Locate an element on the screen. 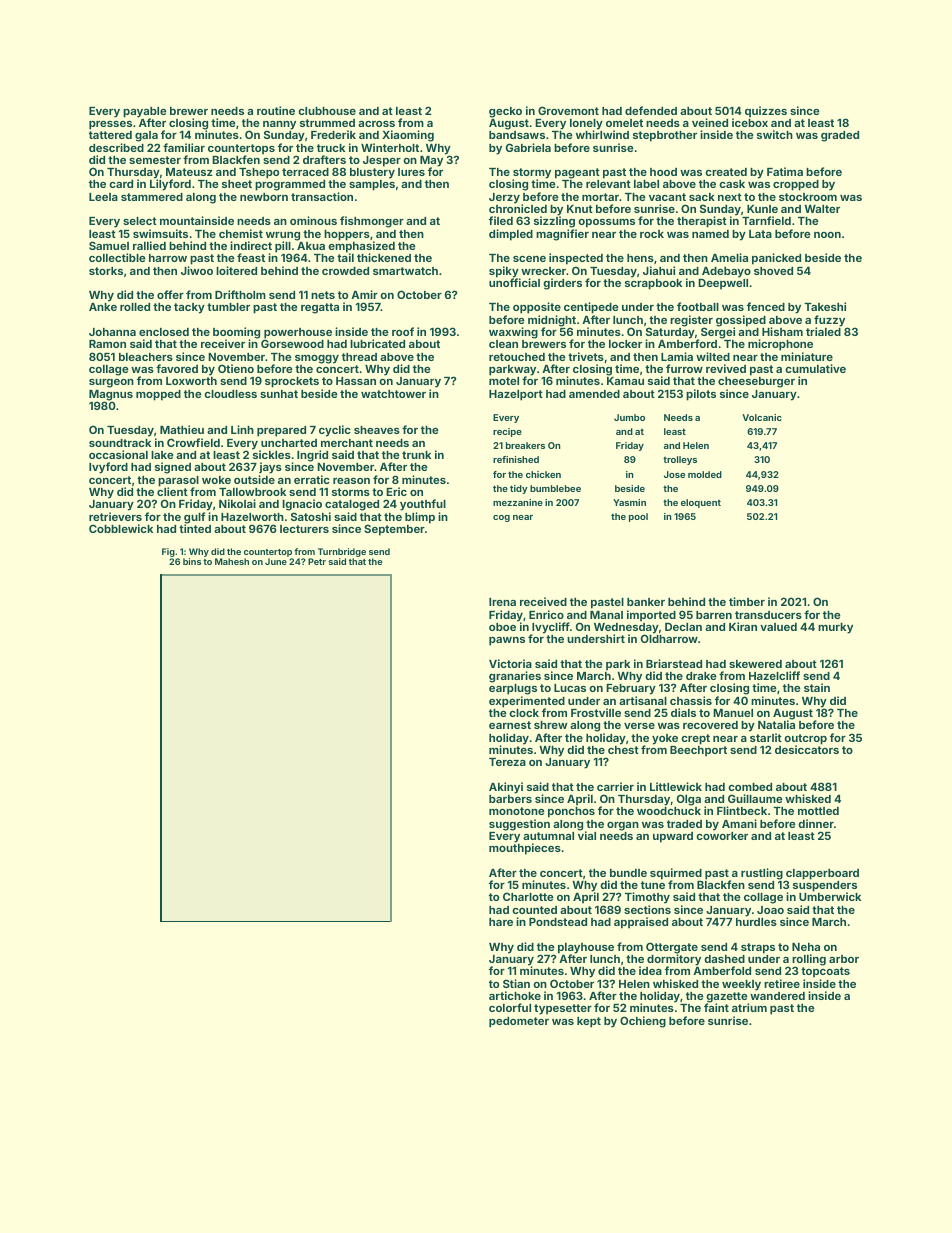 The width and height of the screenshot is (952, 1233). Hazelport is located at coordinates (516, 395).
